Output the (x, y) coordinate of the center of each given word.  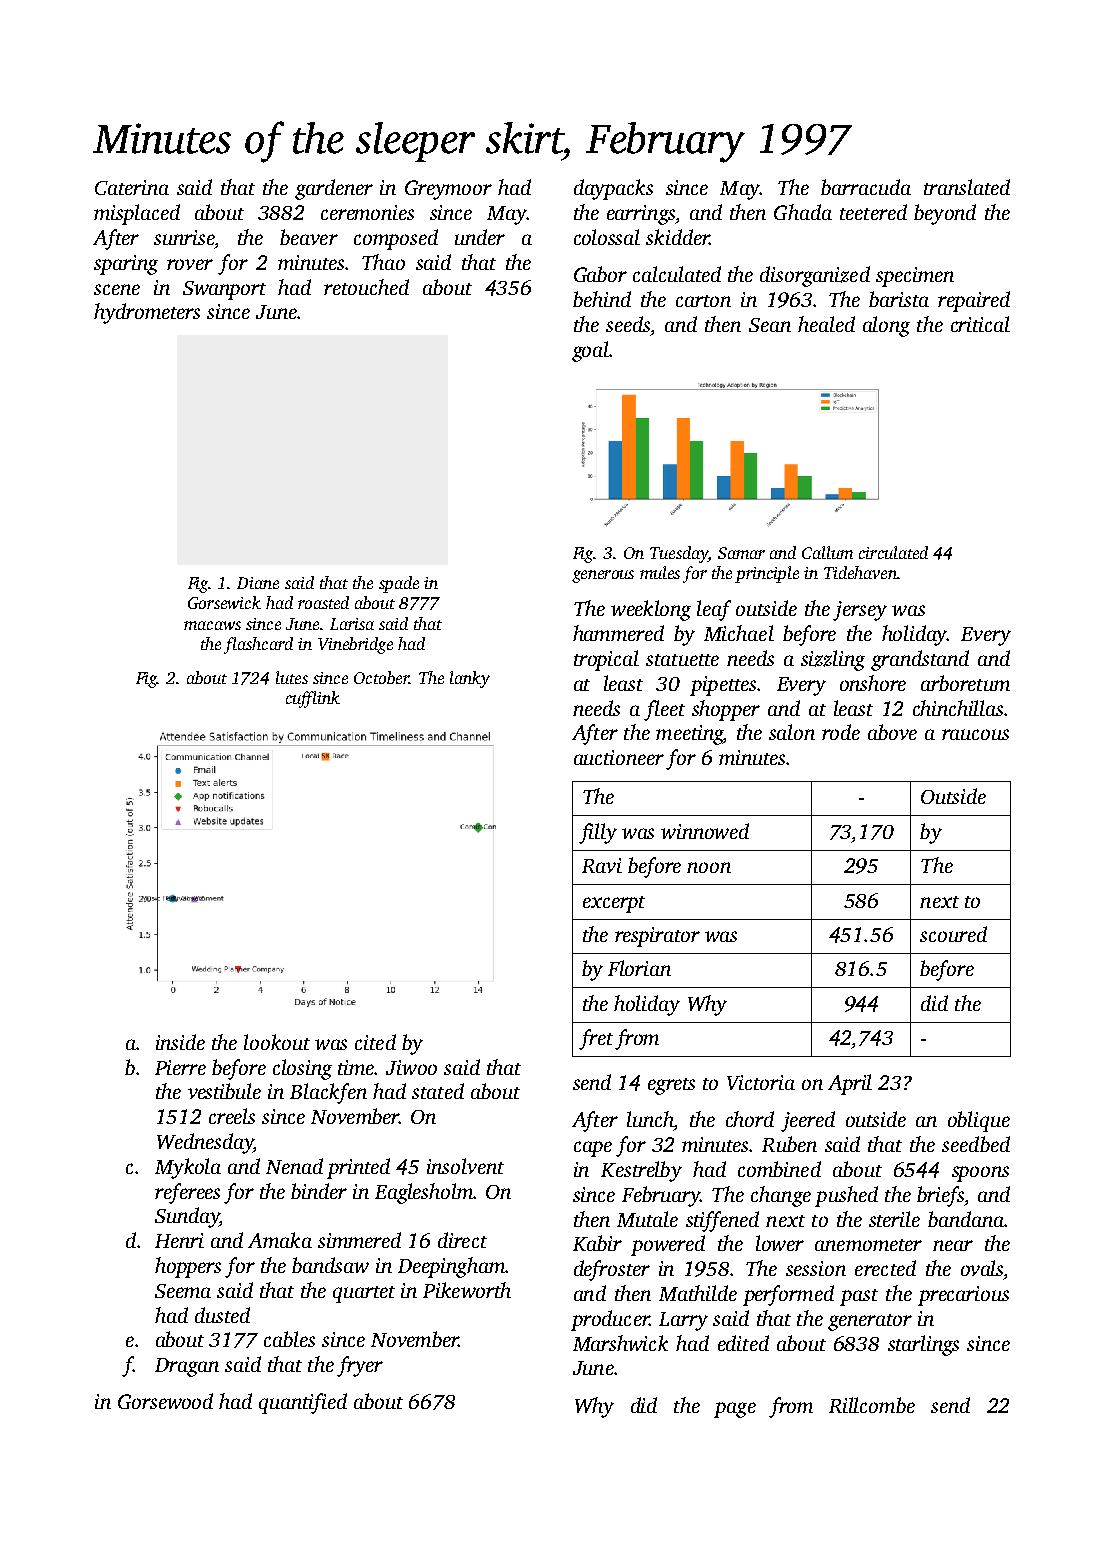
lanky (470, 679)
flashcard (258, 645)
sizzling (833, 660)
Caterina (132, 187)
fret (596, 1039)
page (735, 1410)
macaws (212, 625)
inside (180, 1042)
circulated (893, 552)
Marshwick (620, 1343)
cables (289, 1339)
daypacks (613, 189)
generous (603, 576)
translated (967, 187)
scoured (953, 934)
